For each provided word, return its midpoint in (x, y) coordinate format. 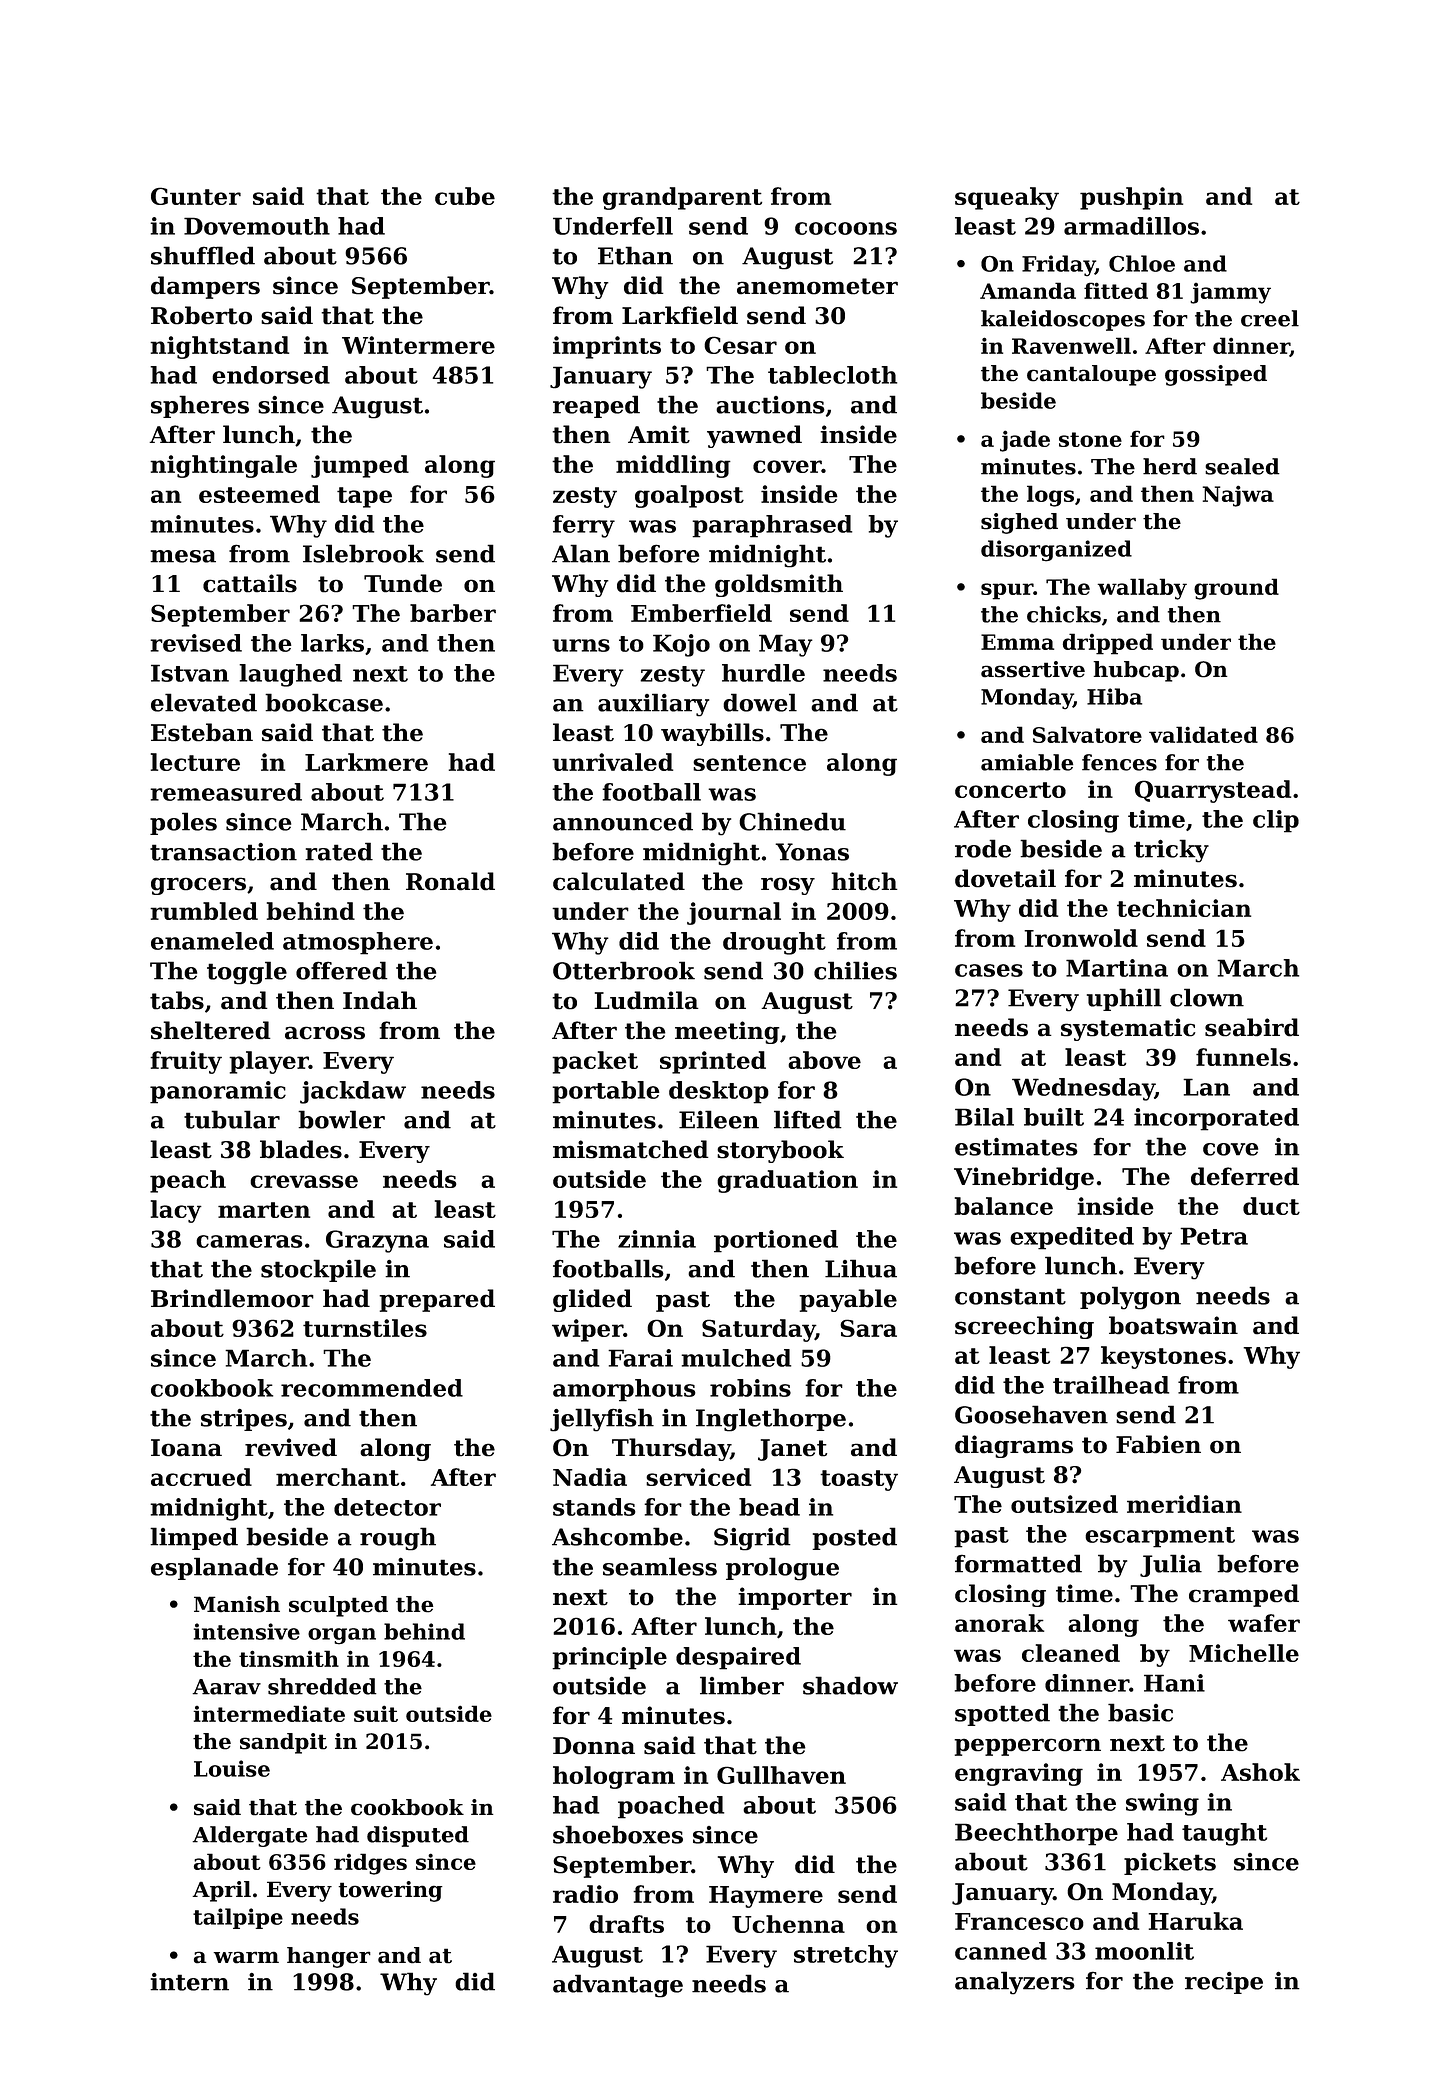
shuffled (203, 255)
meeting (727, 1032)
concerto (1010, 790)
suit (376, 1713)
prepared (437, 1300)
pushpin (1131, 198)
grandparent (682, 198)
